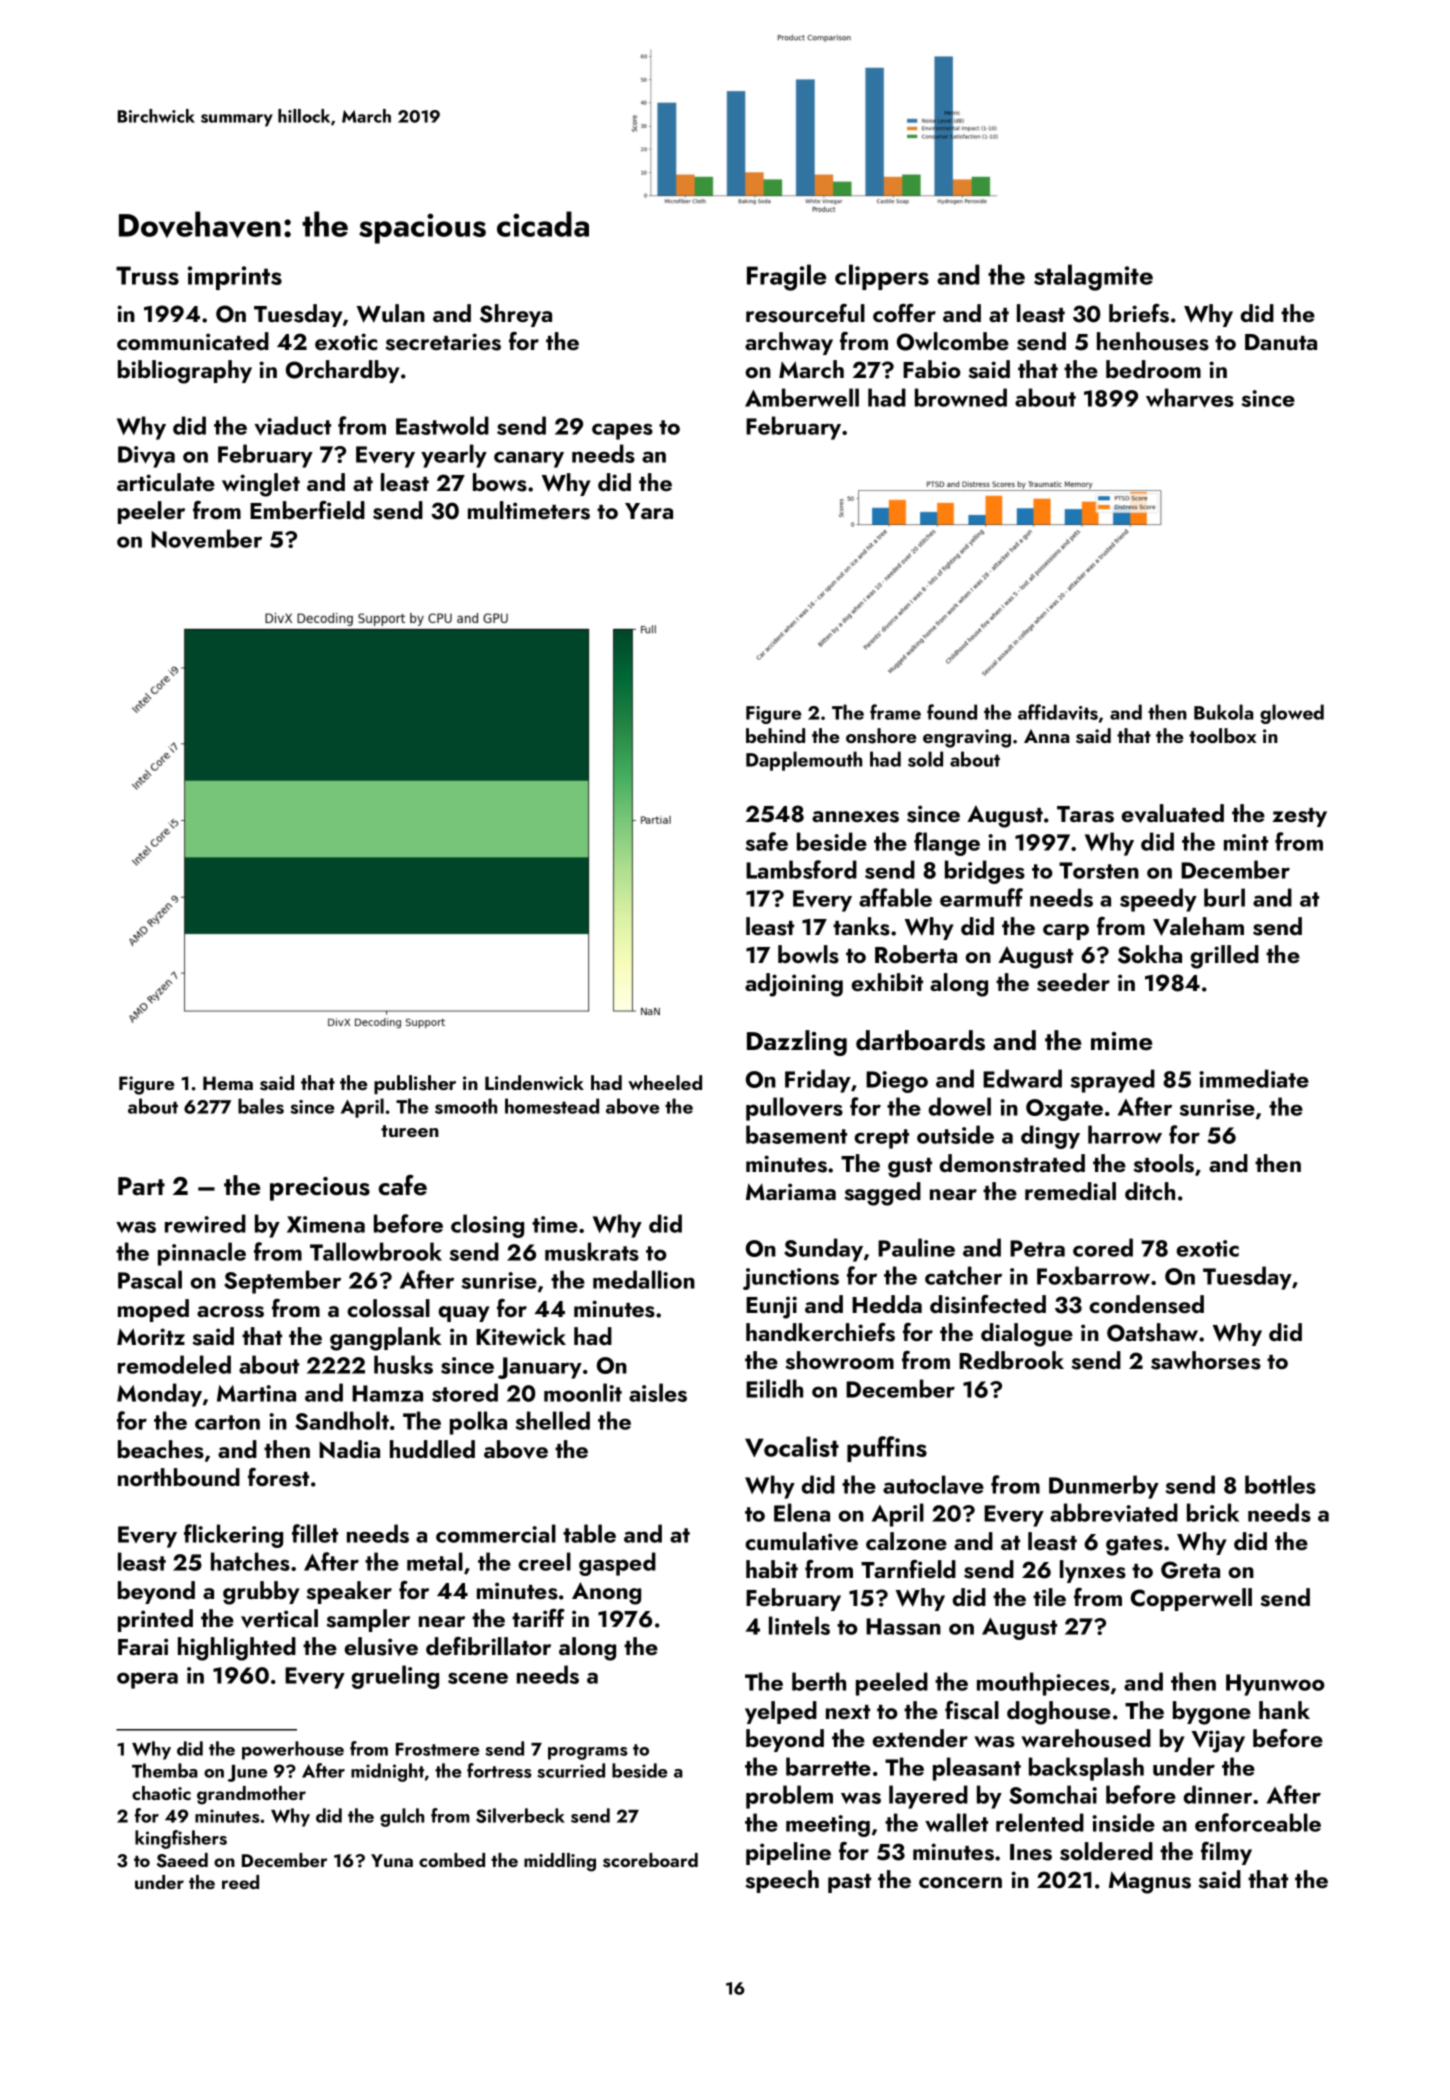  Describe the element at coordinates (767, 841) in the image. I see `safe` at that location.
